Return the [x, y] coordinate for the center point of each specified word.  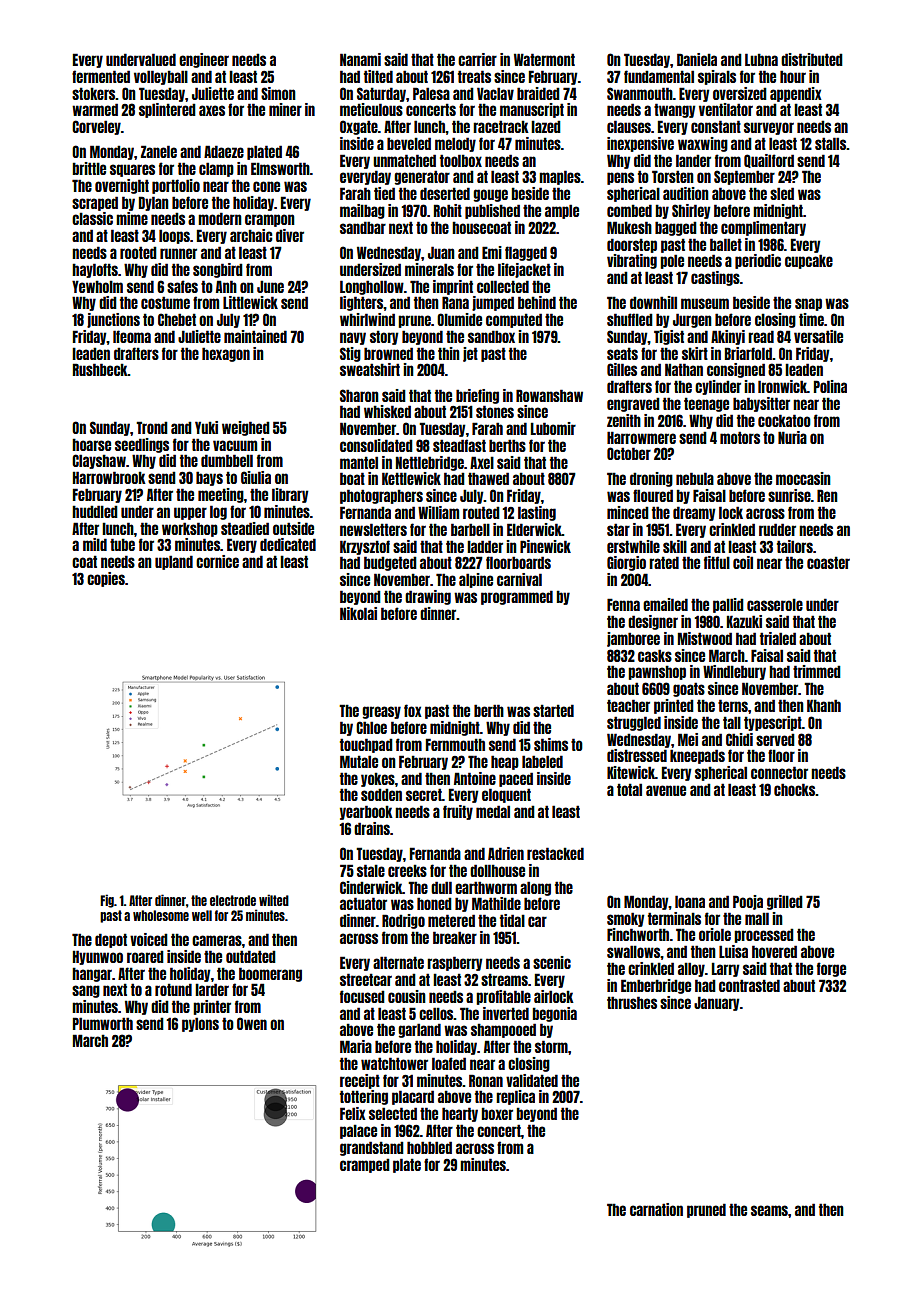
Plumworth [103, 1023]
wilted [274, 900]
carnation [656, 1209]
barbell [470, 529]
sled [782, 193]
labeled [542, 761]
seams [769, 1210]
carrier [477, 59]
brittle [89, 168]
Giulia [256, 477]
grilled [785, 902]
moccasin [803, 478]
